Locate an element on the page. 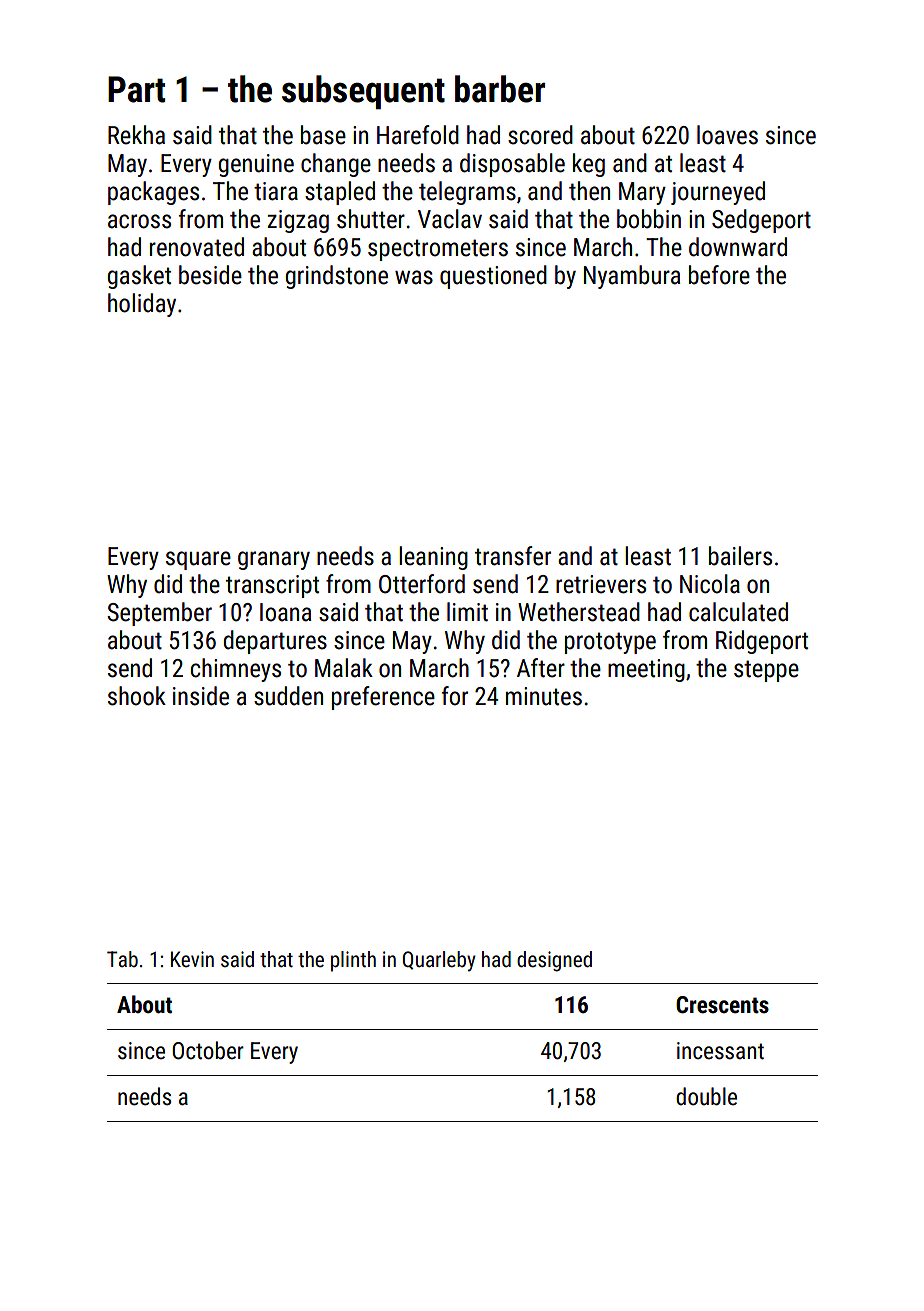 The height and width of the document is (1311, 924). double is located at coordinates (706, 1096).
